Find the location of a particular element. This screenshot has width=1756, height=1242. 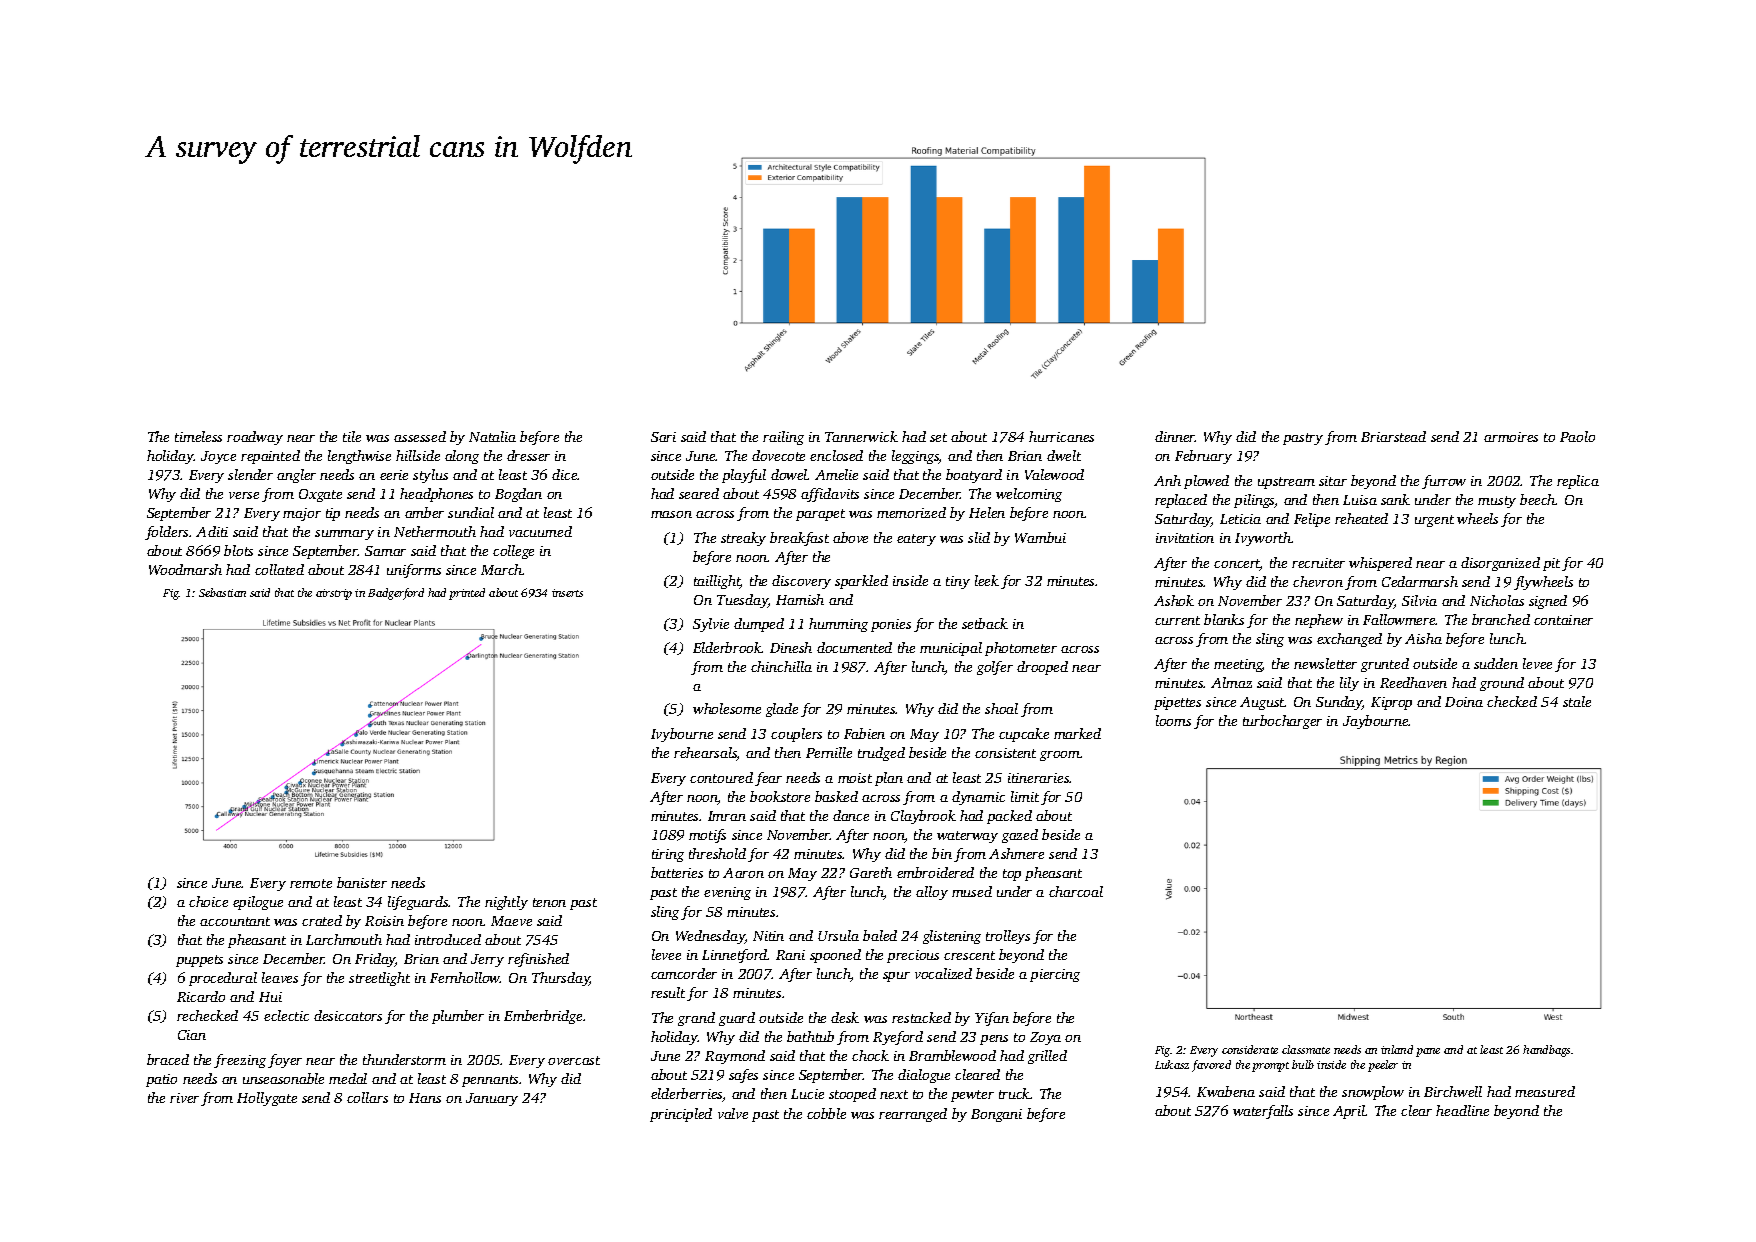

itineraries is located at coordinates (1039, 778).
